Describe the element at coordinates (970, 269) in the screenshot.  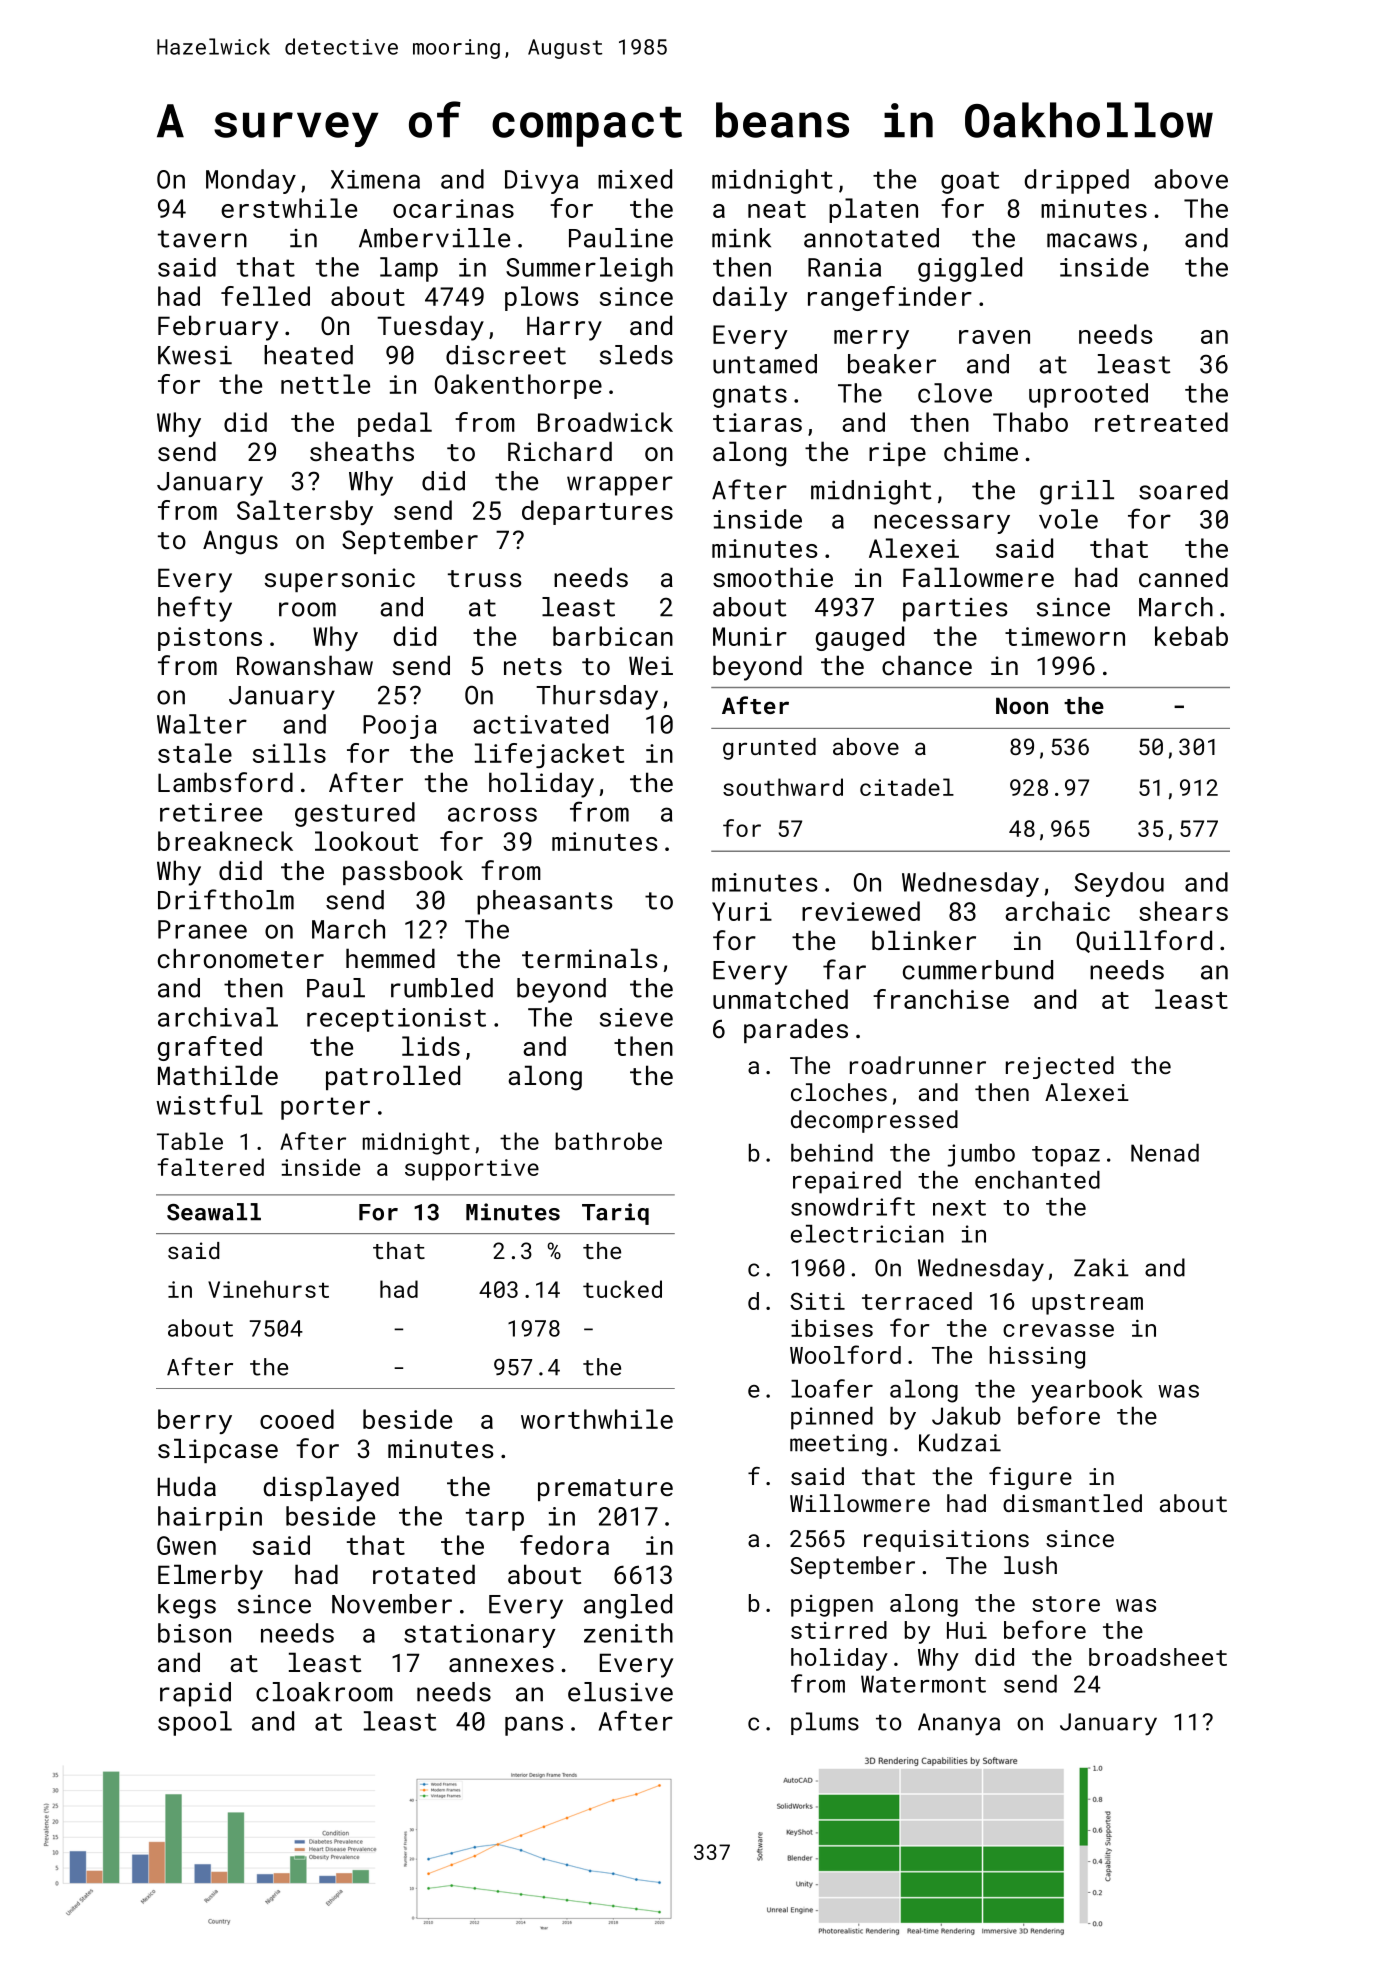
I see `giggled` at that location.
